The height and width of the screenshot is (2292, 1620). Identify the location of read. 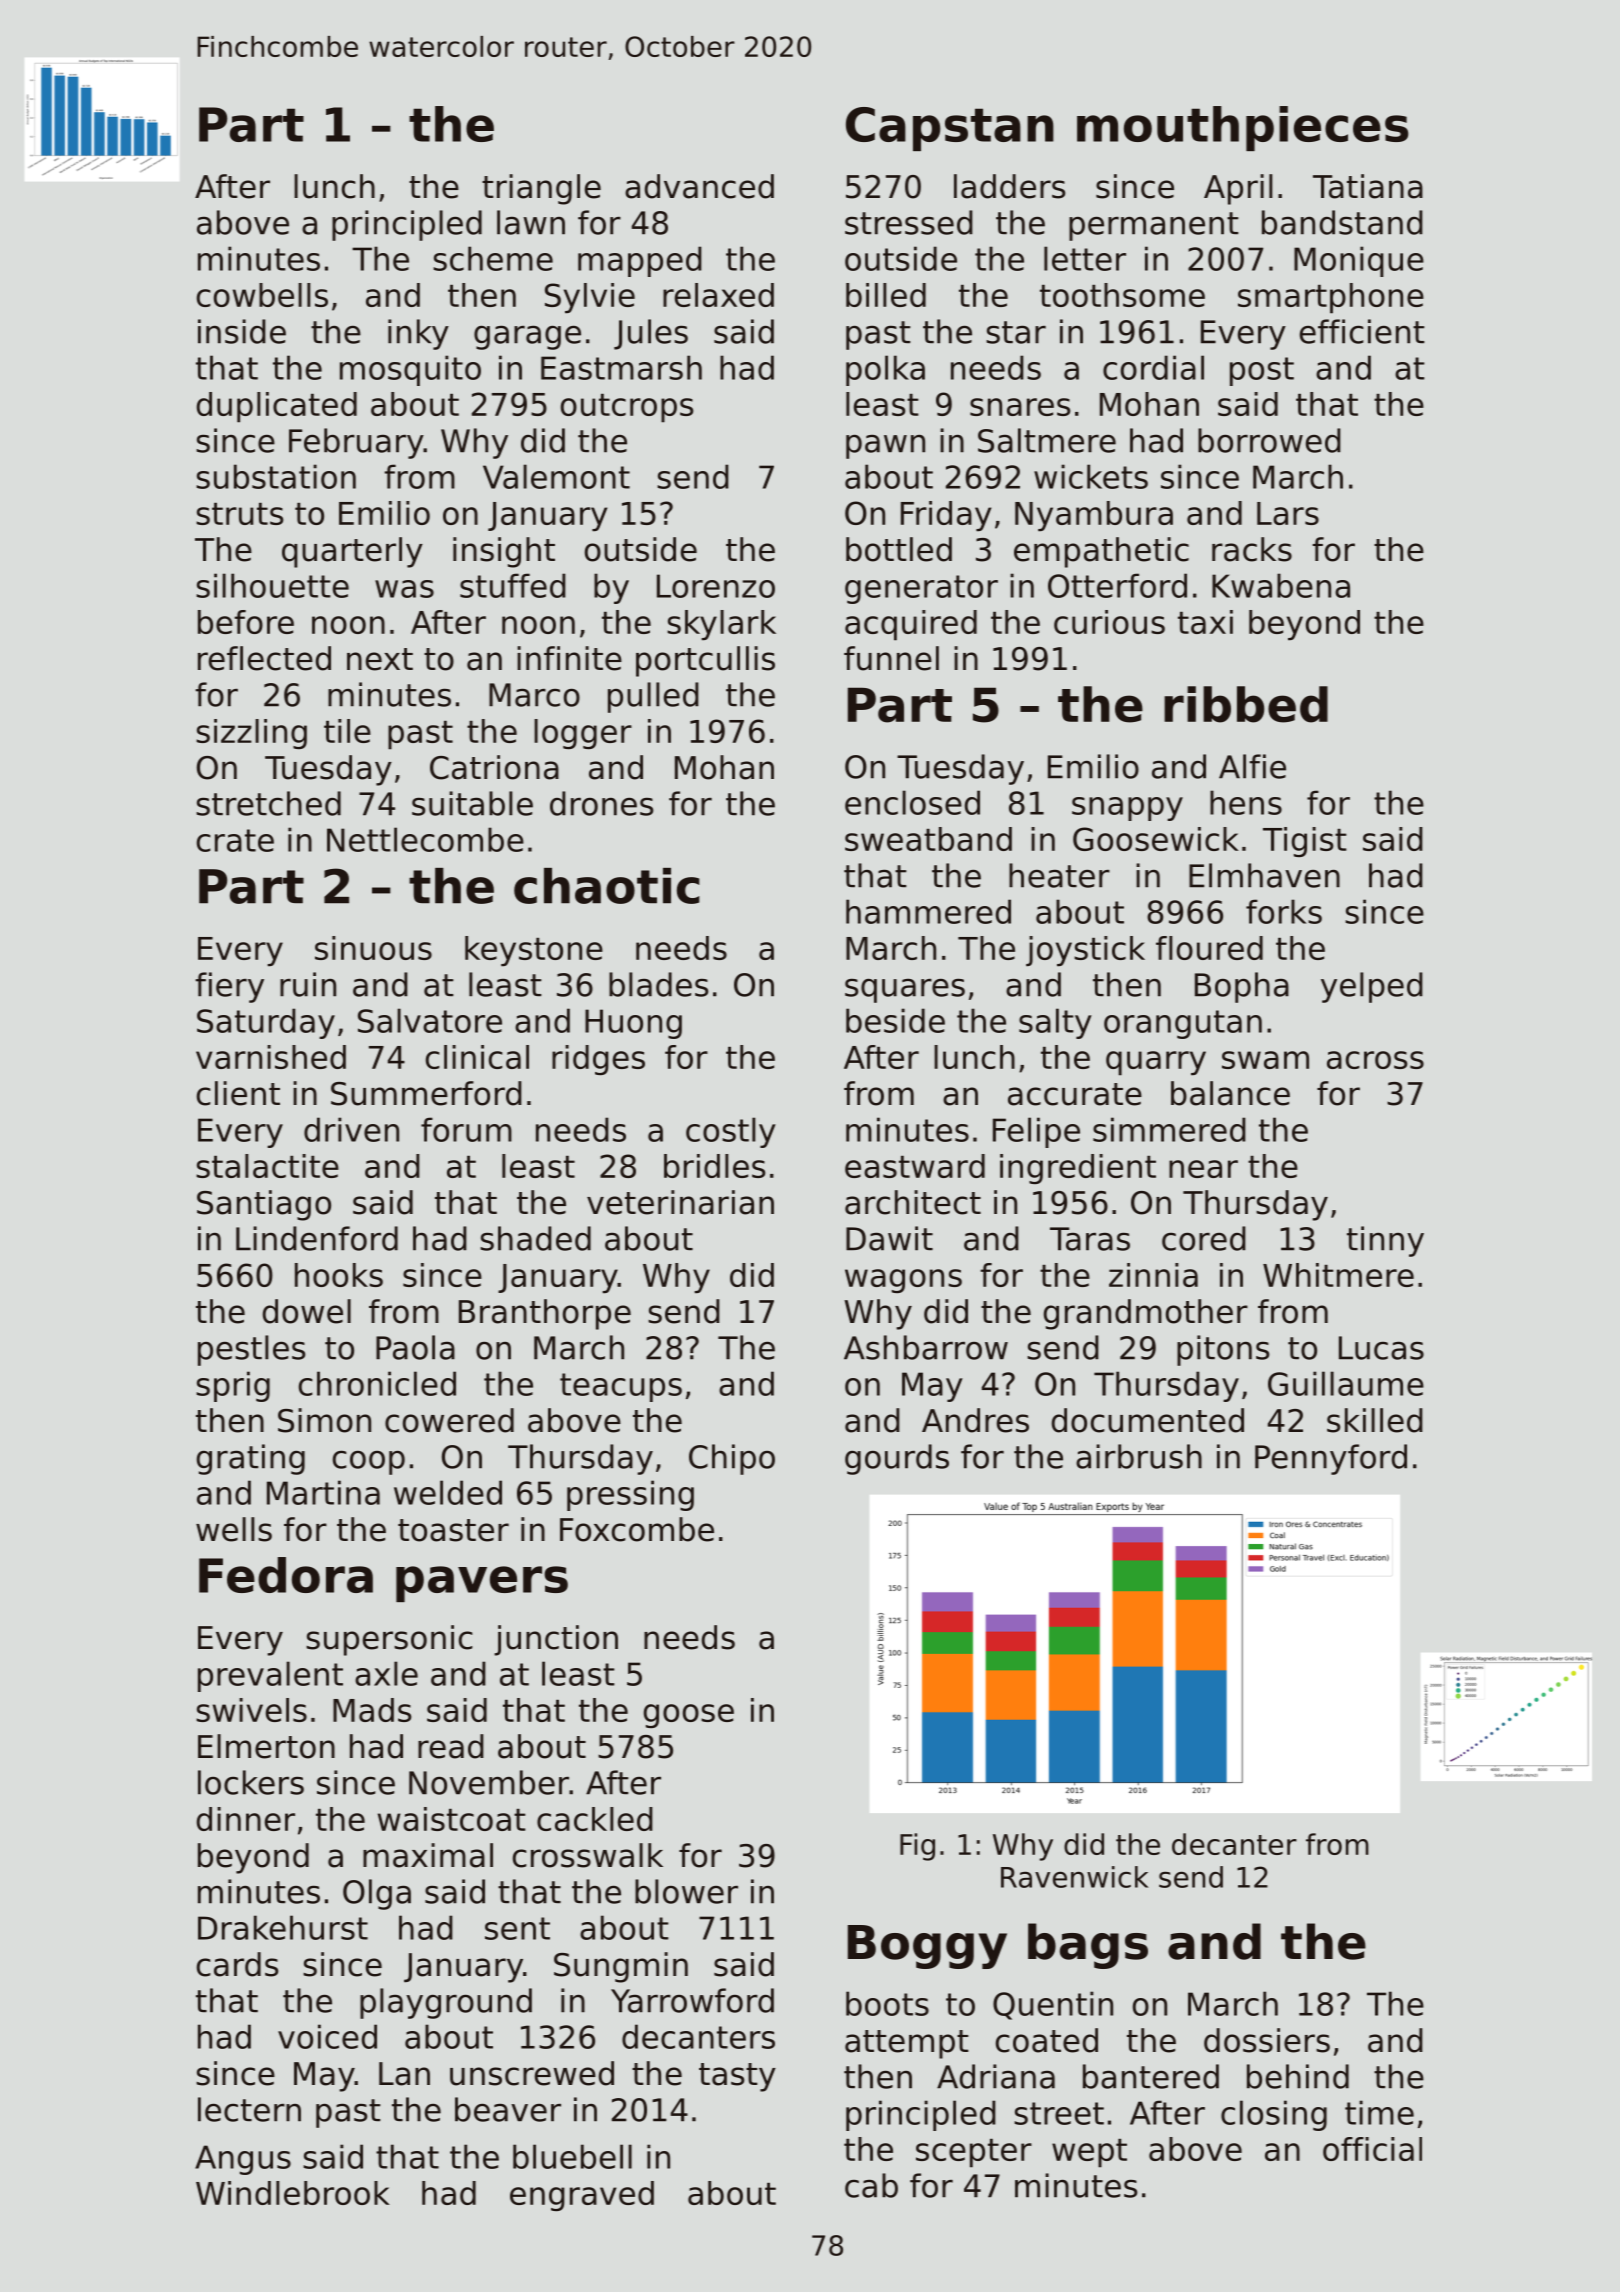
(451, 1746).
